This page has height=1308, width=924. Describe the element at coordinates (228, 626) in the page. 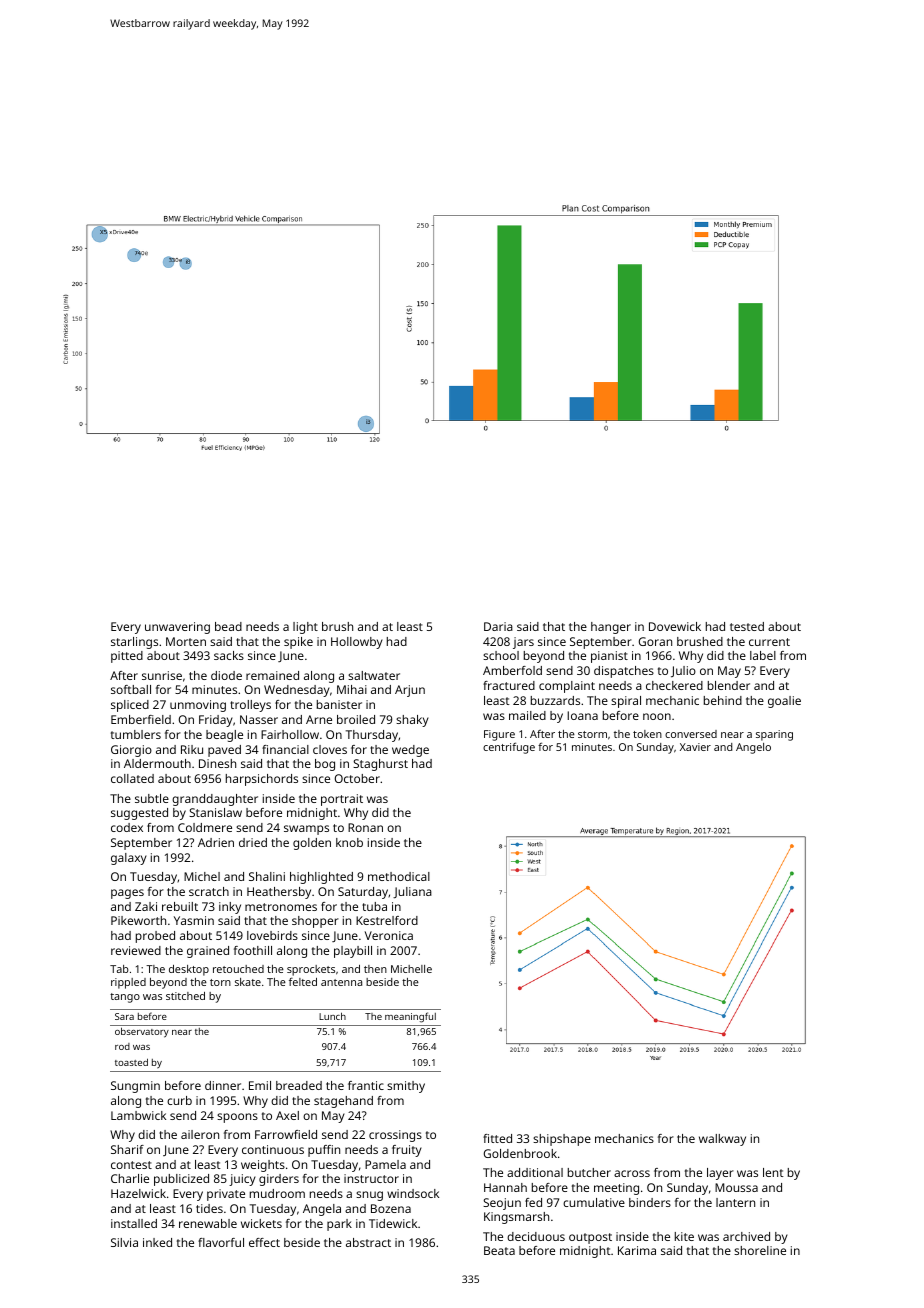

I see `bead` at that location.
